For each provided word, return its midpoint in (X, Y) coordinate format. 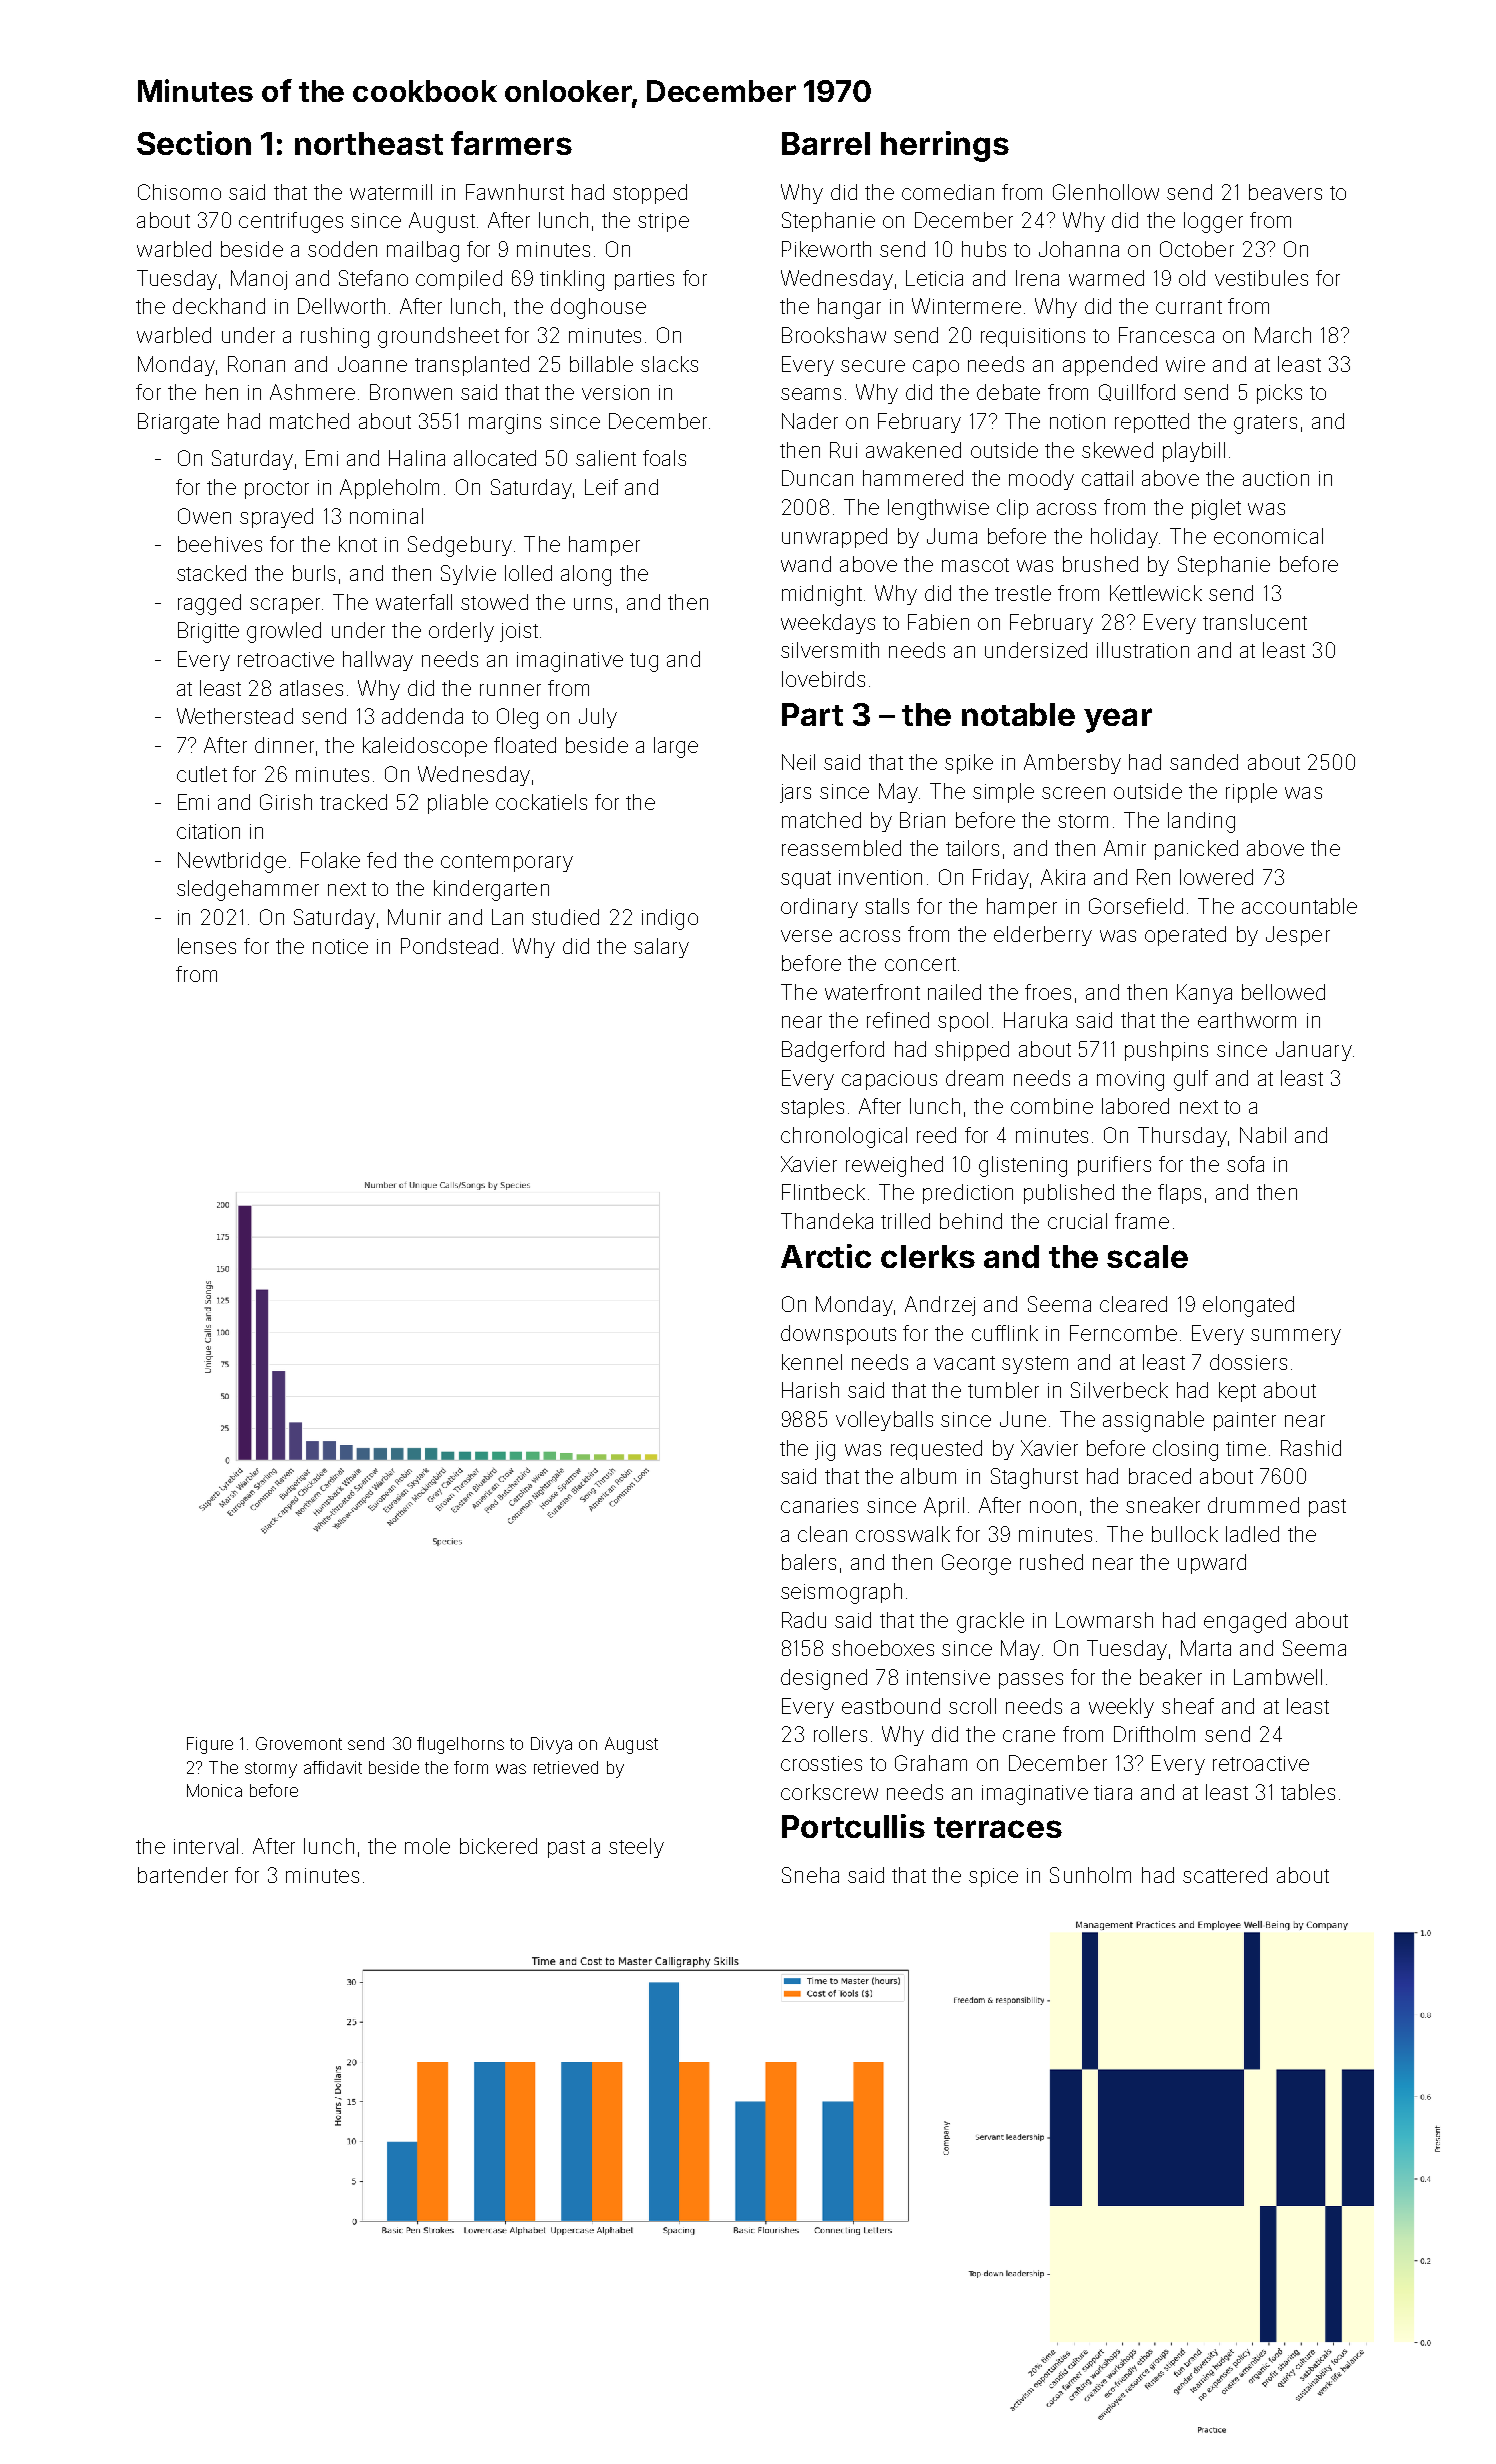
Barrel (826, 143)
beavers (1285, 192)
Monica (214, 1790)
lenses (207, 946)
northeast (369, 143)
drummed (1253, 1505)
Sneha (810, 1875)
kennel (812, 1362)
